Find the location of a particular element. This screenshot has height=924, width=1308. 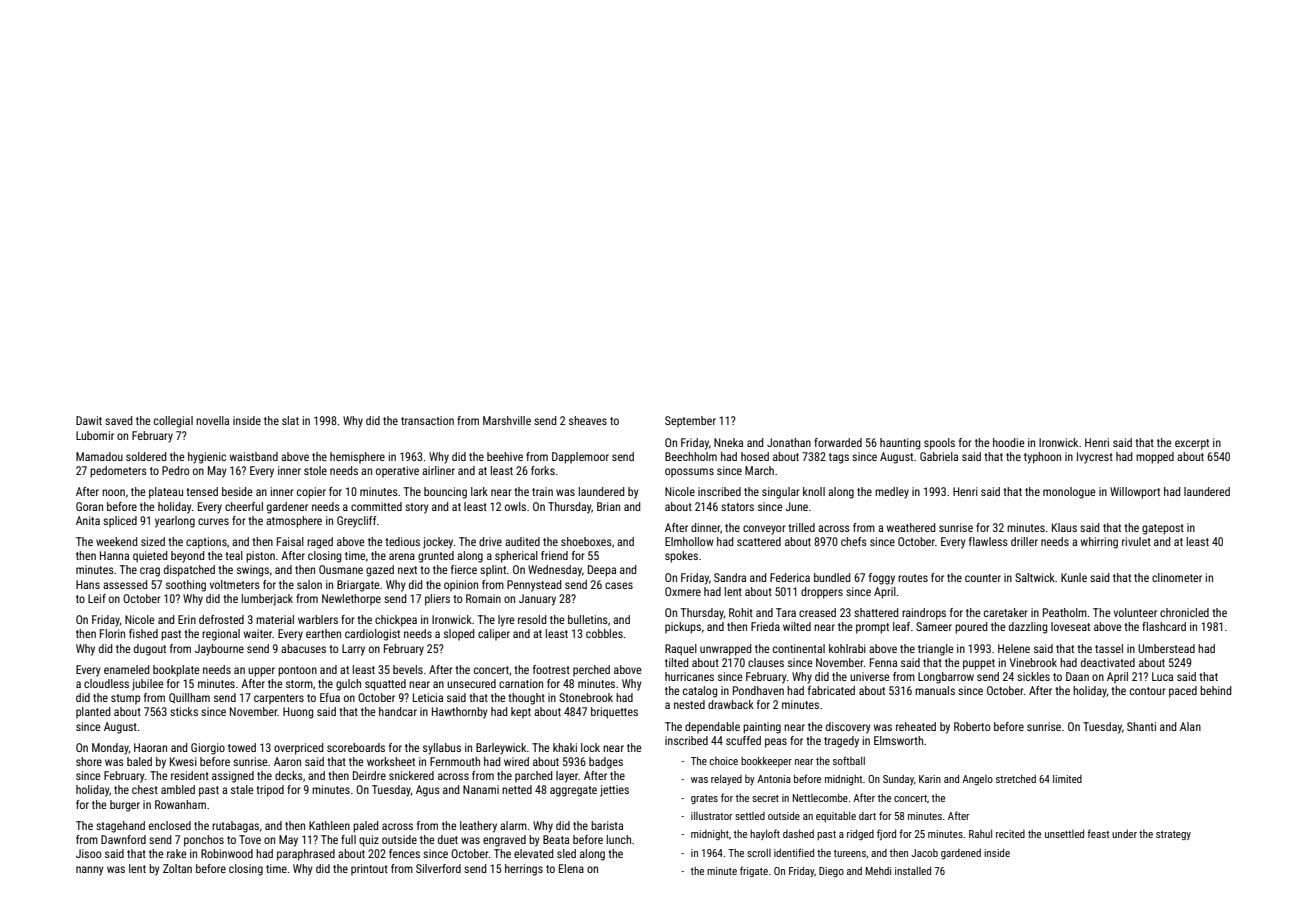

flashcard is located at coordinates (1164, 626).
